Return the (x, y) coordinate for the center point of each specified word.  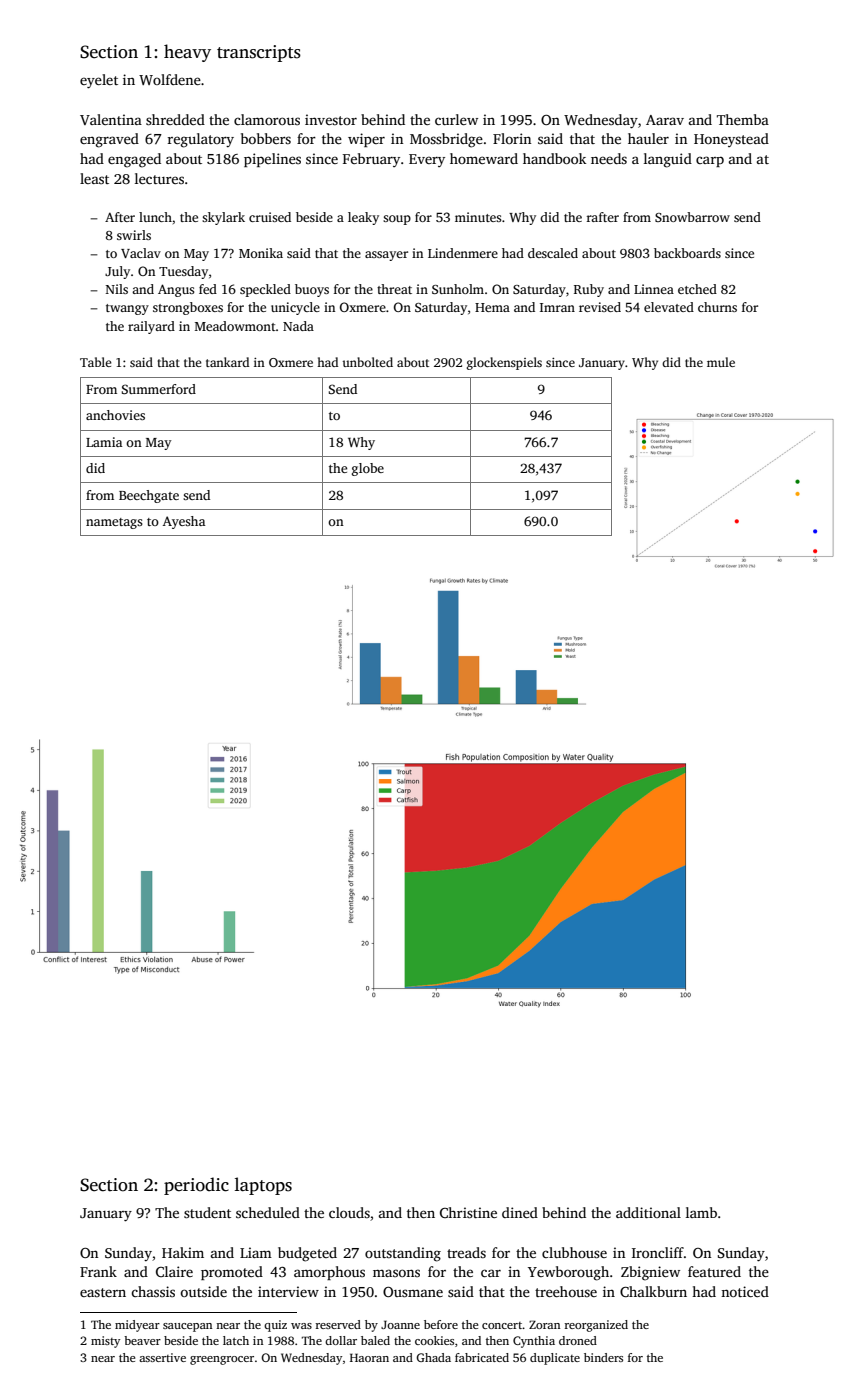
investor (331, 119)
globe (368, 469)
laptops (263, 1186)
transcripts (259, 53)
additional (648, 1212)
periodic (196, 1186)
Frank (98, 1271)
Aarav (665, 120)
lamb (701, 1212)
